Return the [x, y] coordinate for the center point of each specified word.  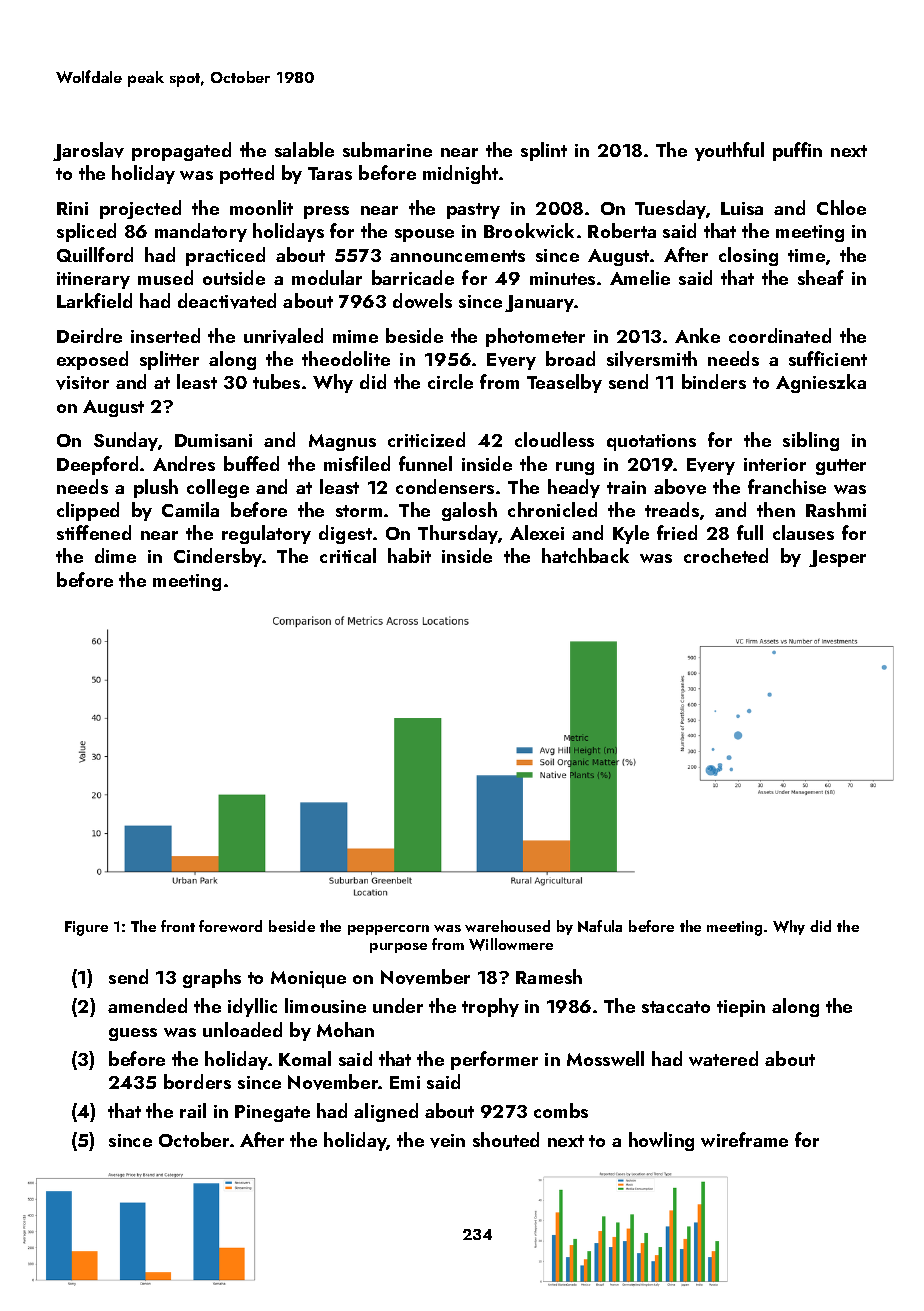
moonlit [261, 207]
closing [748, 256]
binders [714, 381]
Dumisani [213, 440]
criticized [426, 439]
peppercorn [388, 930]
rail [193, 1110]
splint [544, 151]
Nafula [600, 926]
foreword [230, 926]
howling [661, 1141]
